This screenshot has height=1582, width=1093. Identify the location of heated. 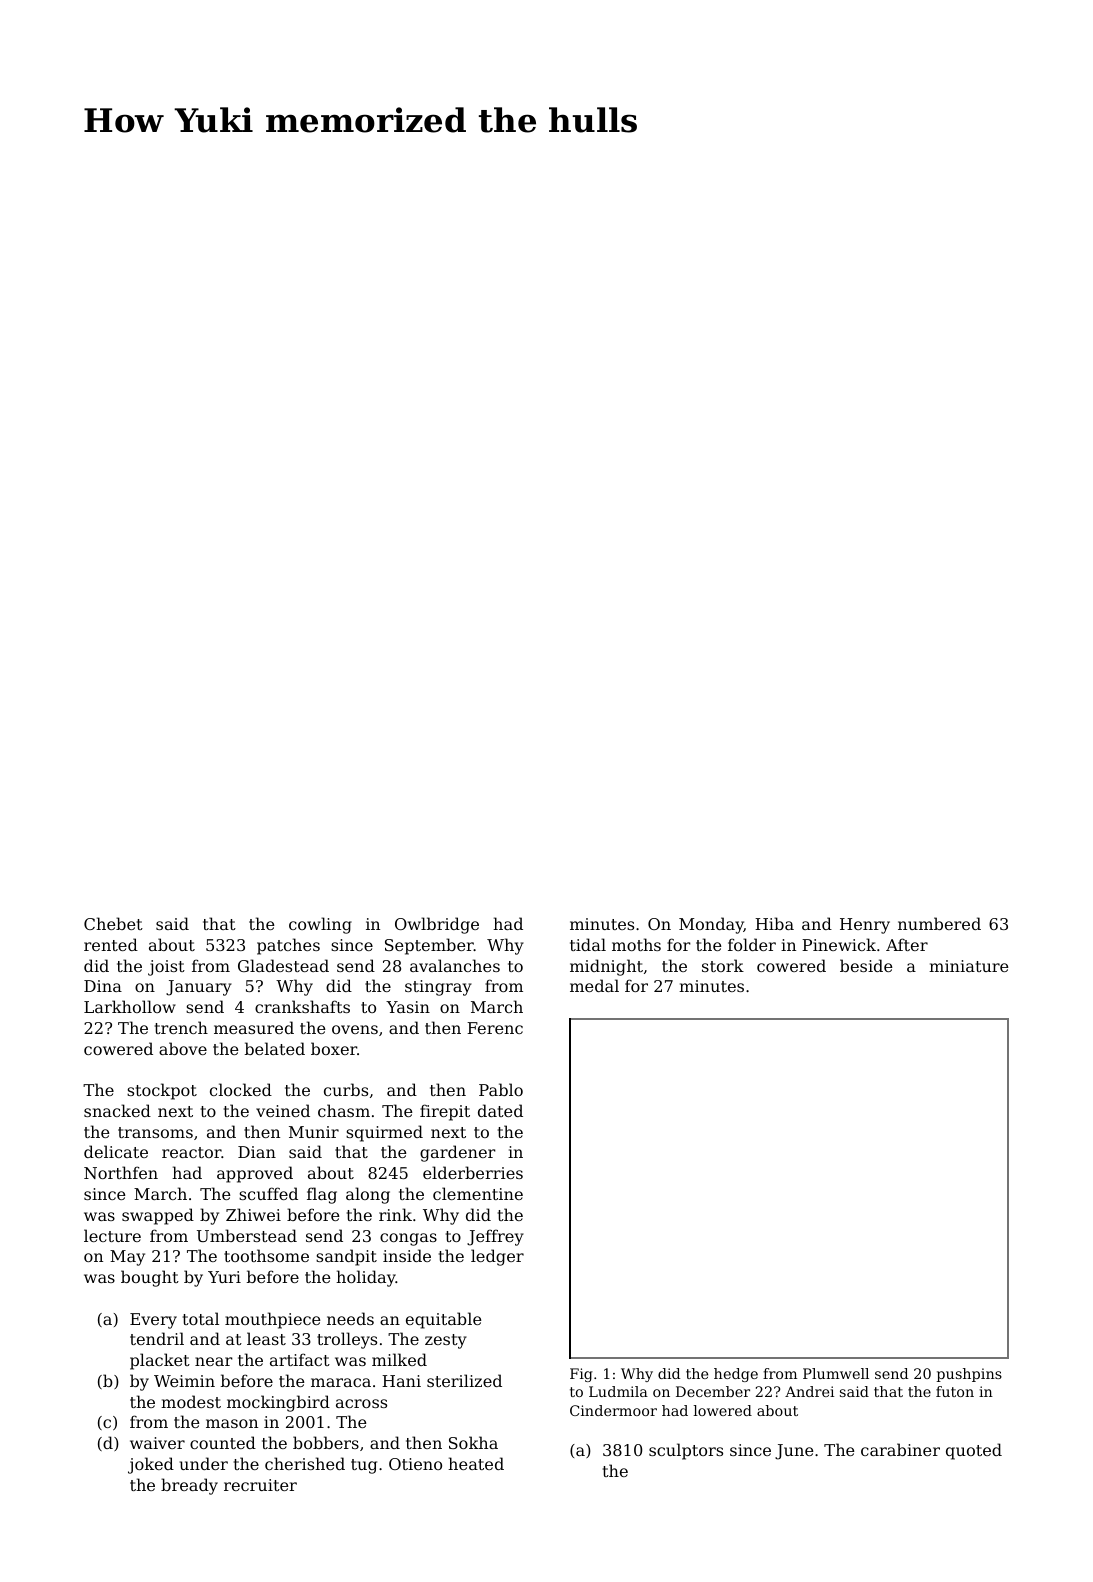
(476, 1463).
